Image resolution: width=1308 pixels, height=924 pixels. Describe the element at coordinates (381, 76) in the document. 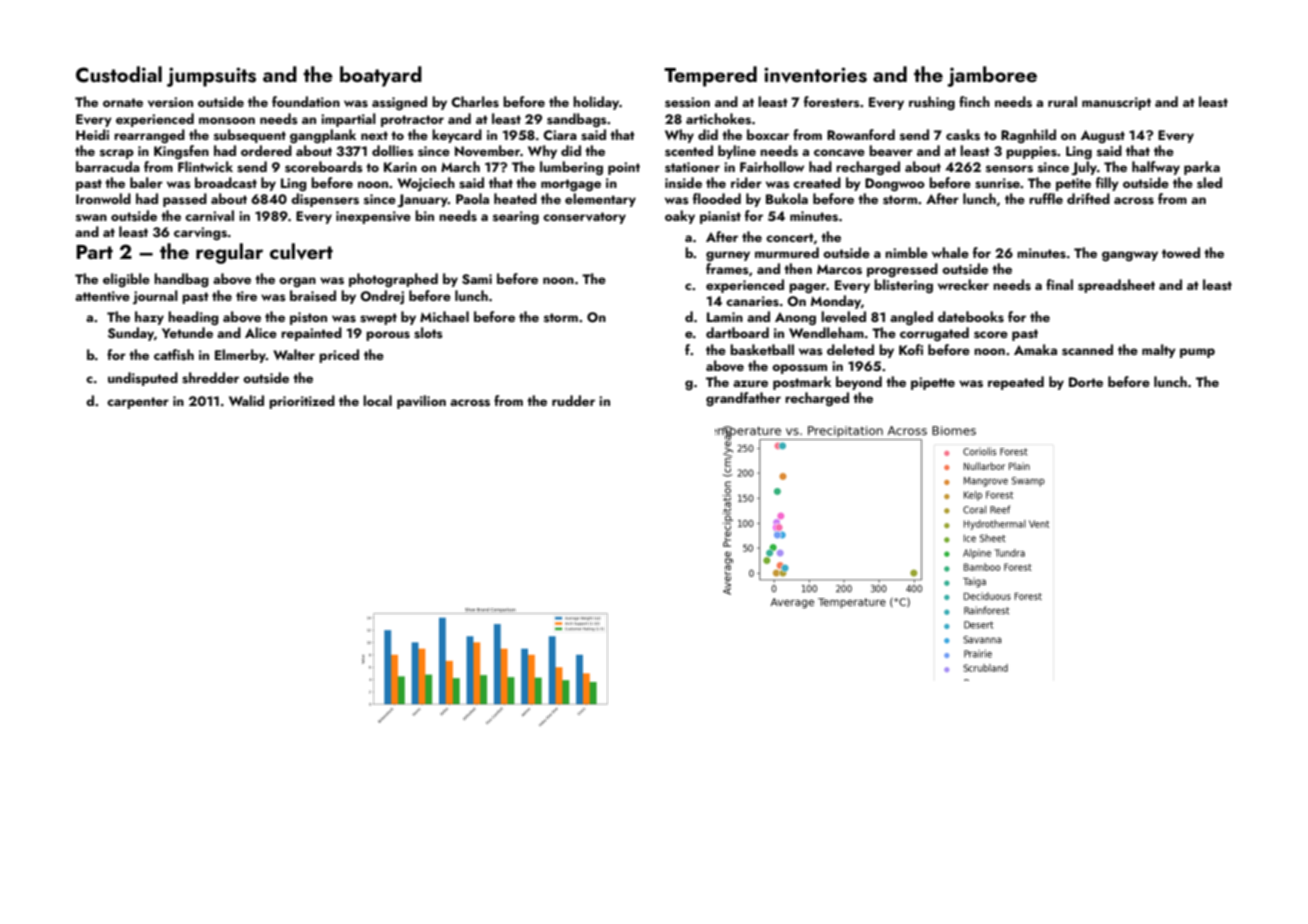

I see `boatyard` at that location.
